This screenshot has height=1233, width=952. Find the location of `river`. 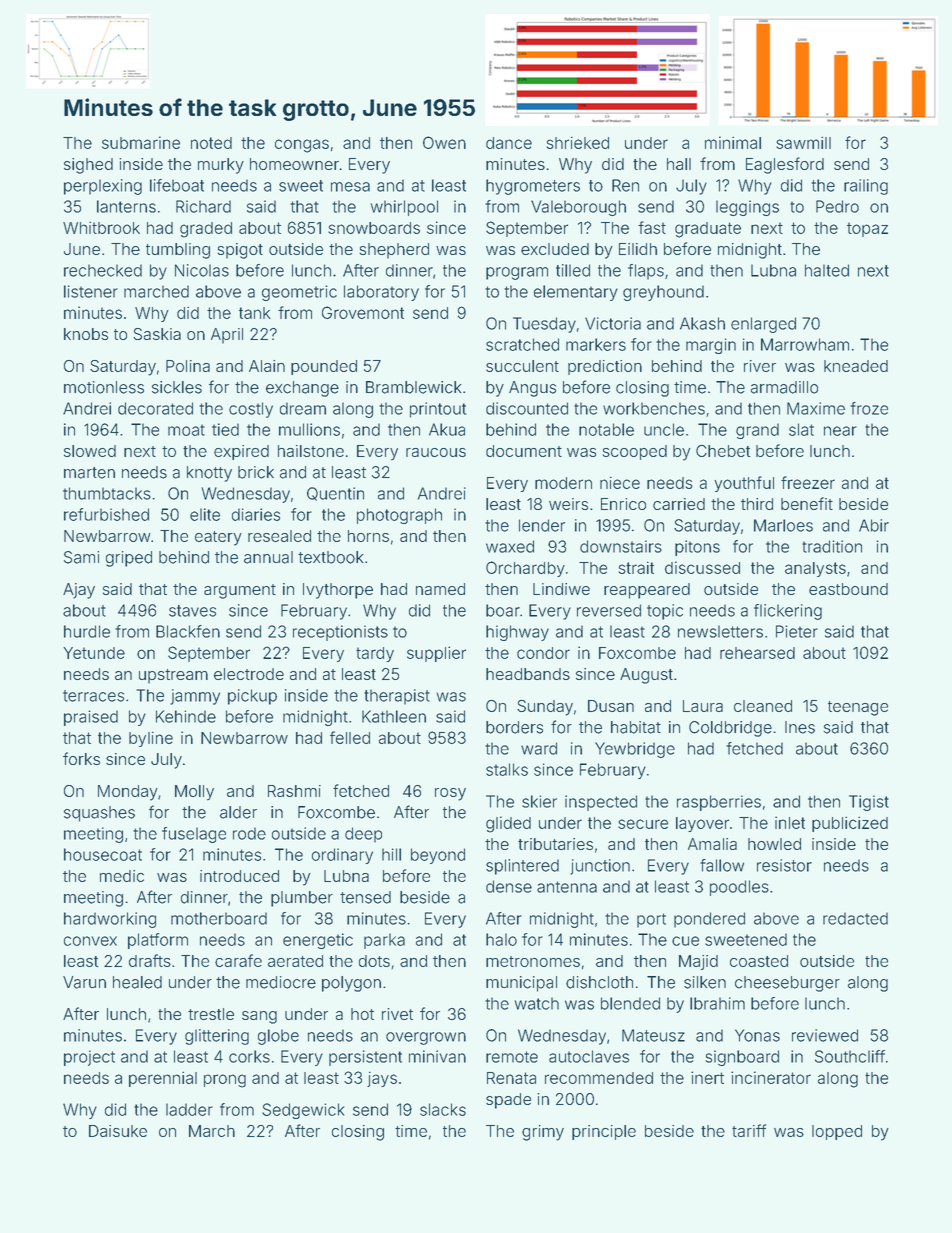

river is located at coordinates (760, 366).
